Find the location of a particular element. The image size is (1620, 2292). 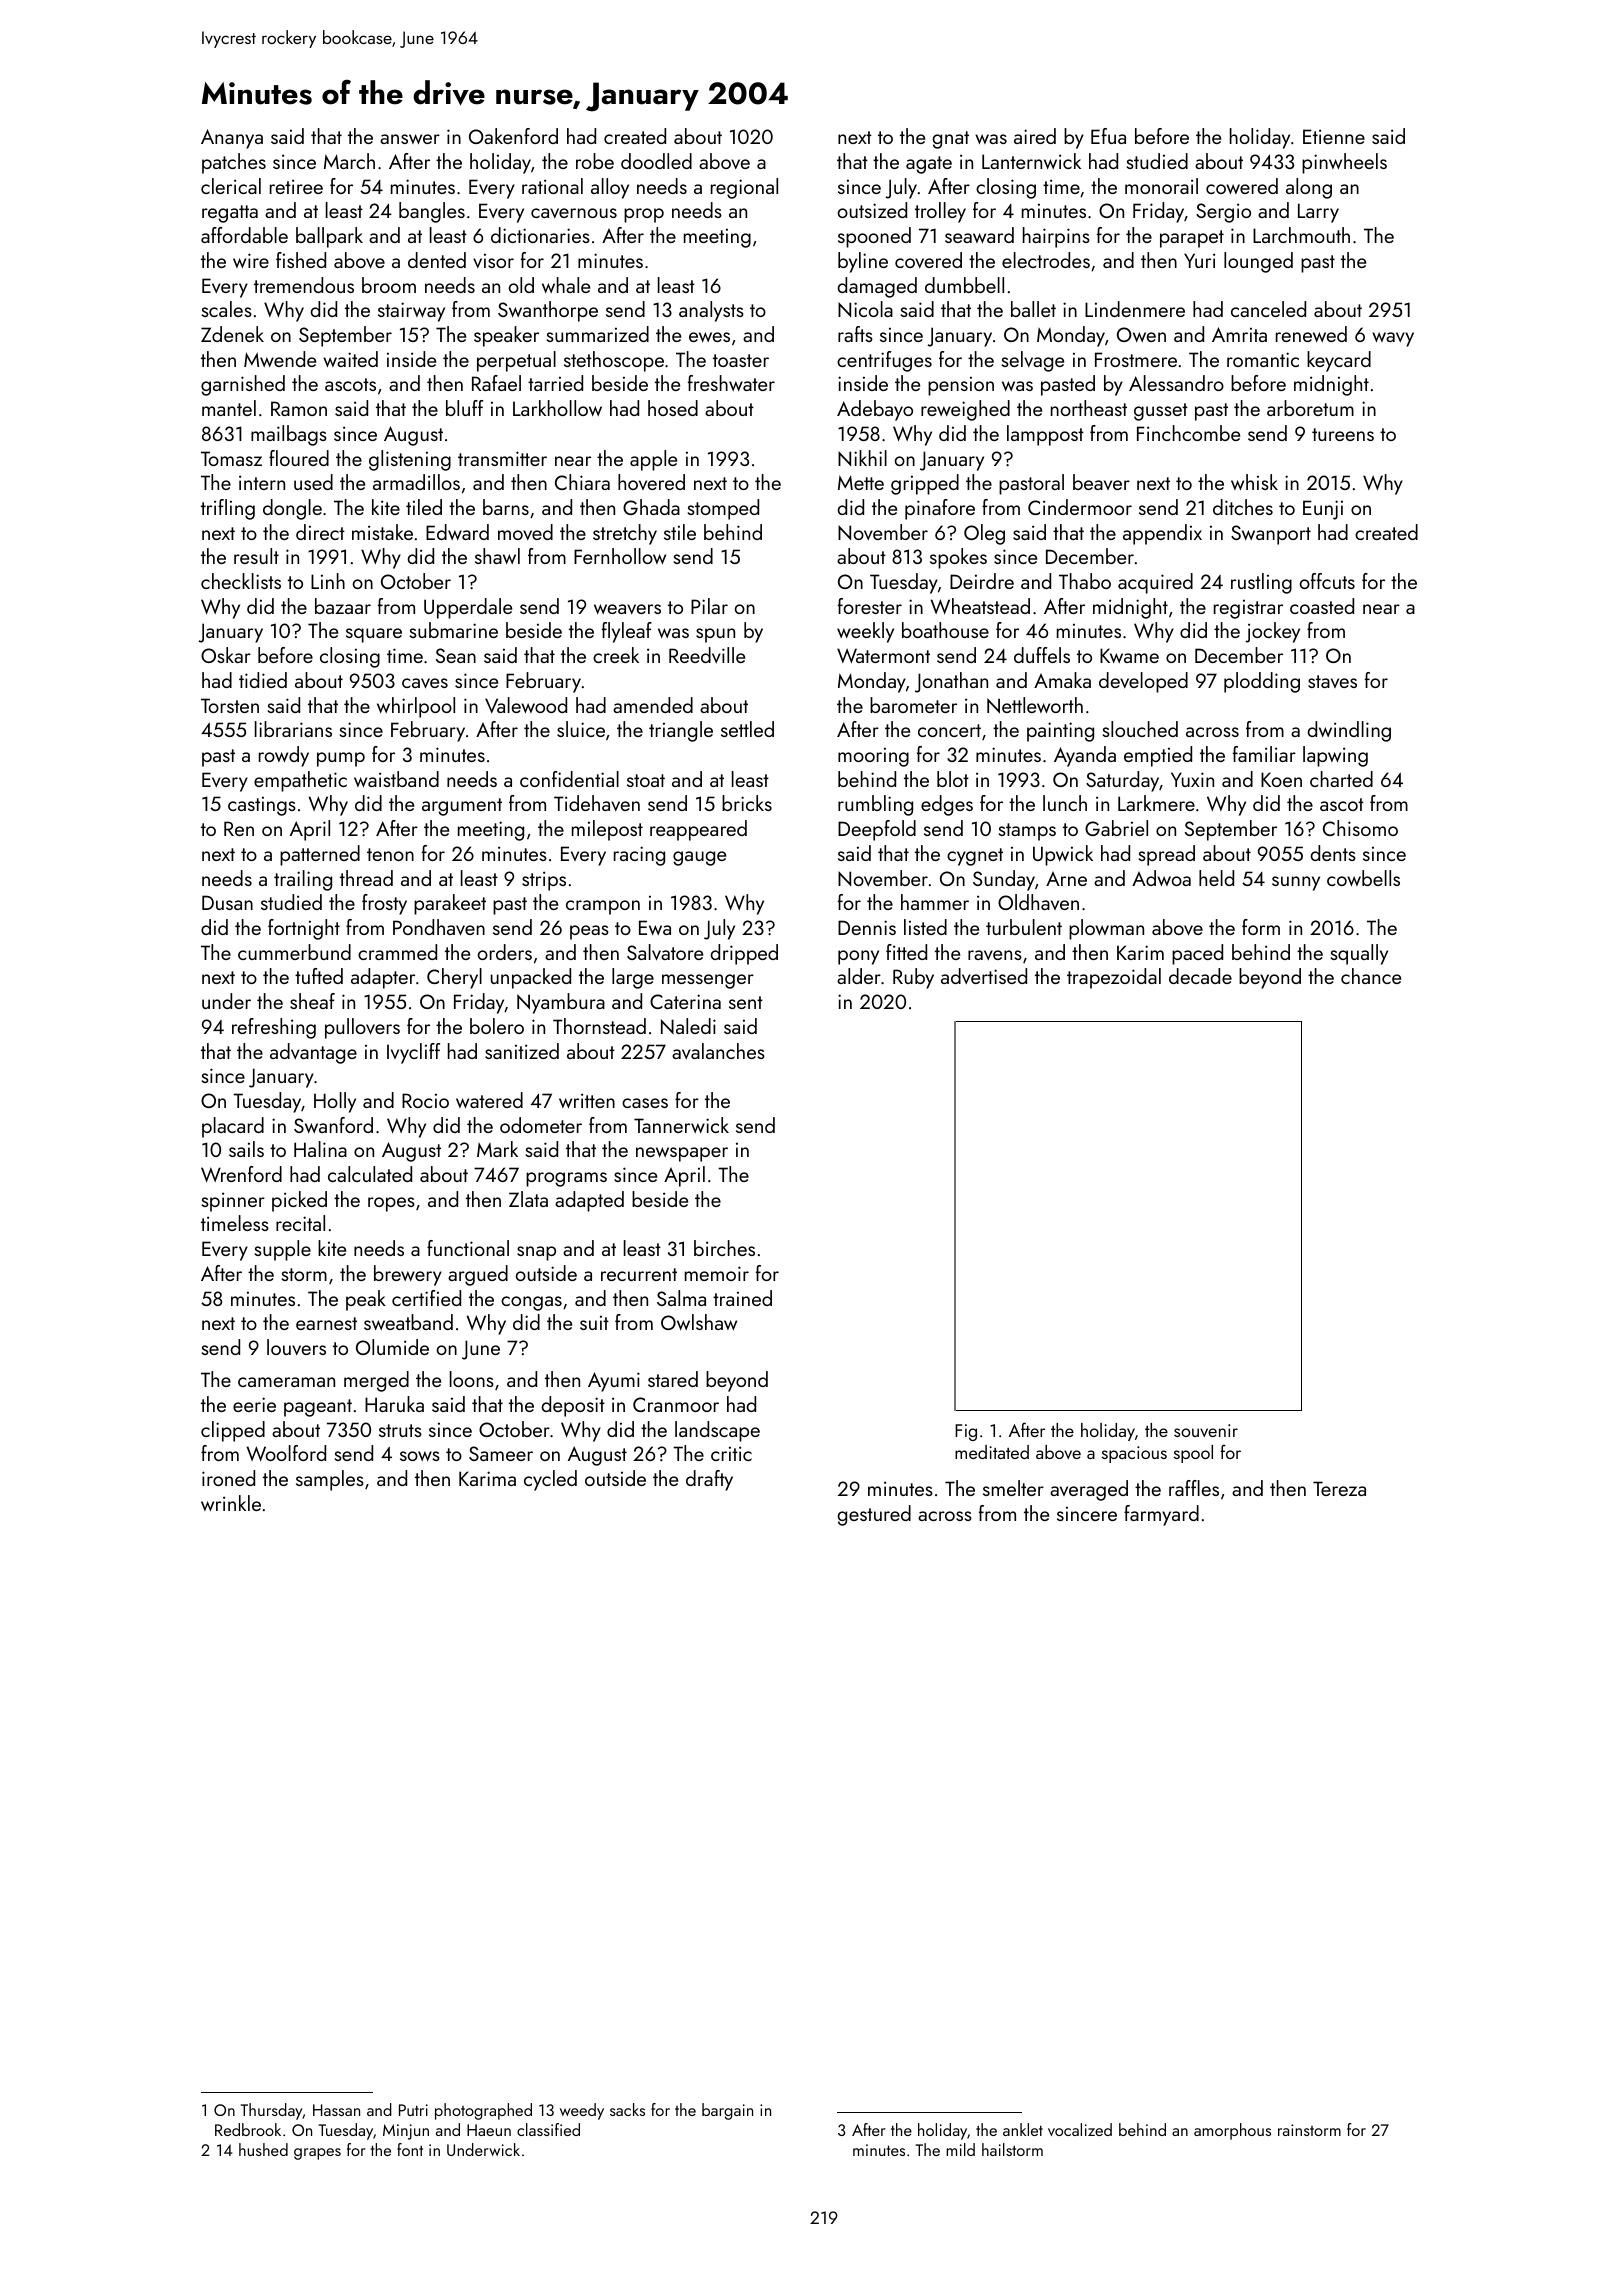

pension is located at coordinates (961, 386).
